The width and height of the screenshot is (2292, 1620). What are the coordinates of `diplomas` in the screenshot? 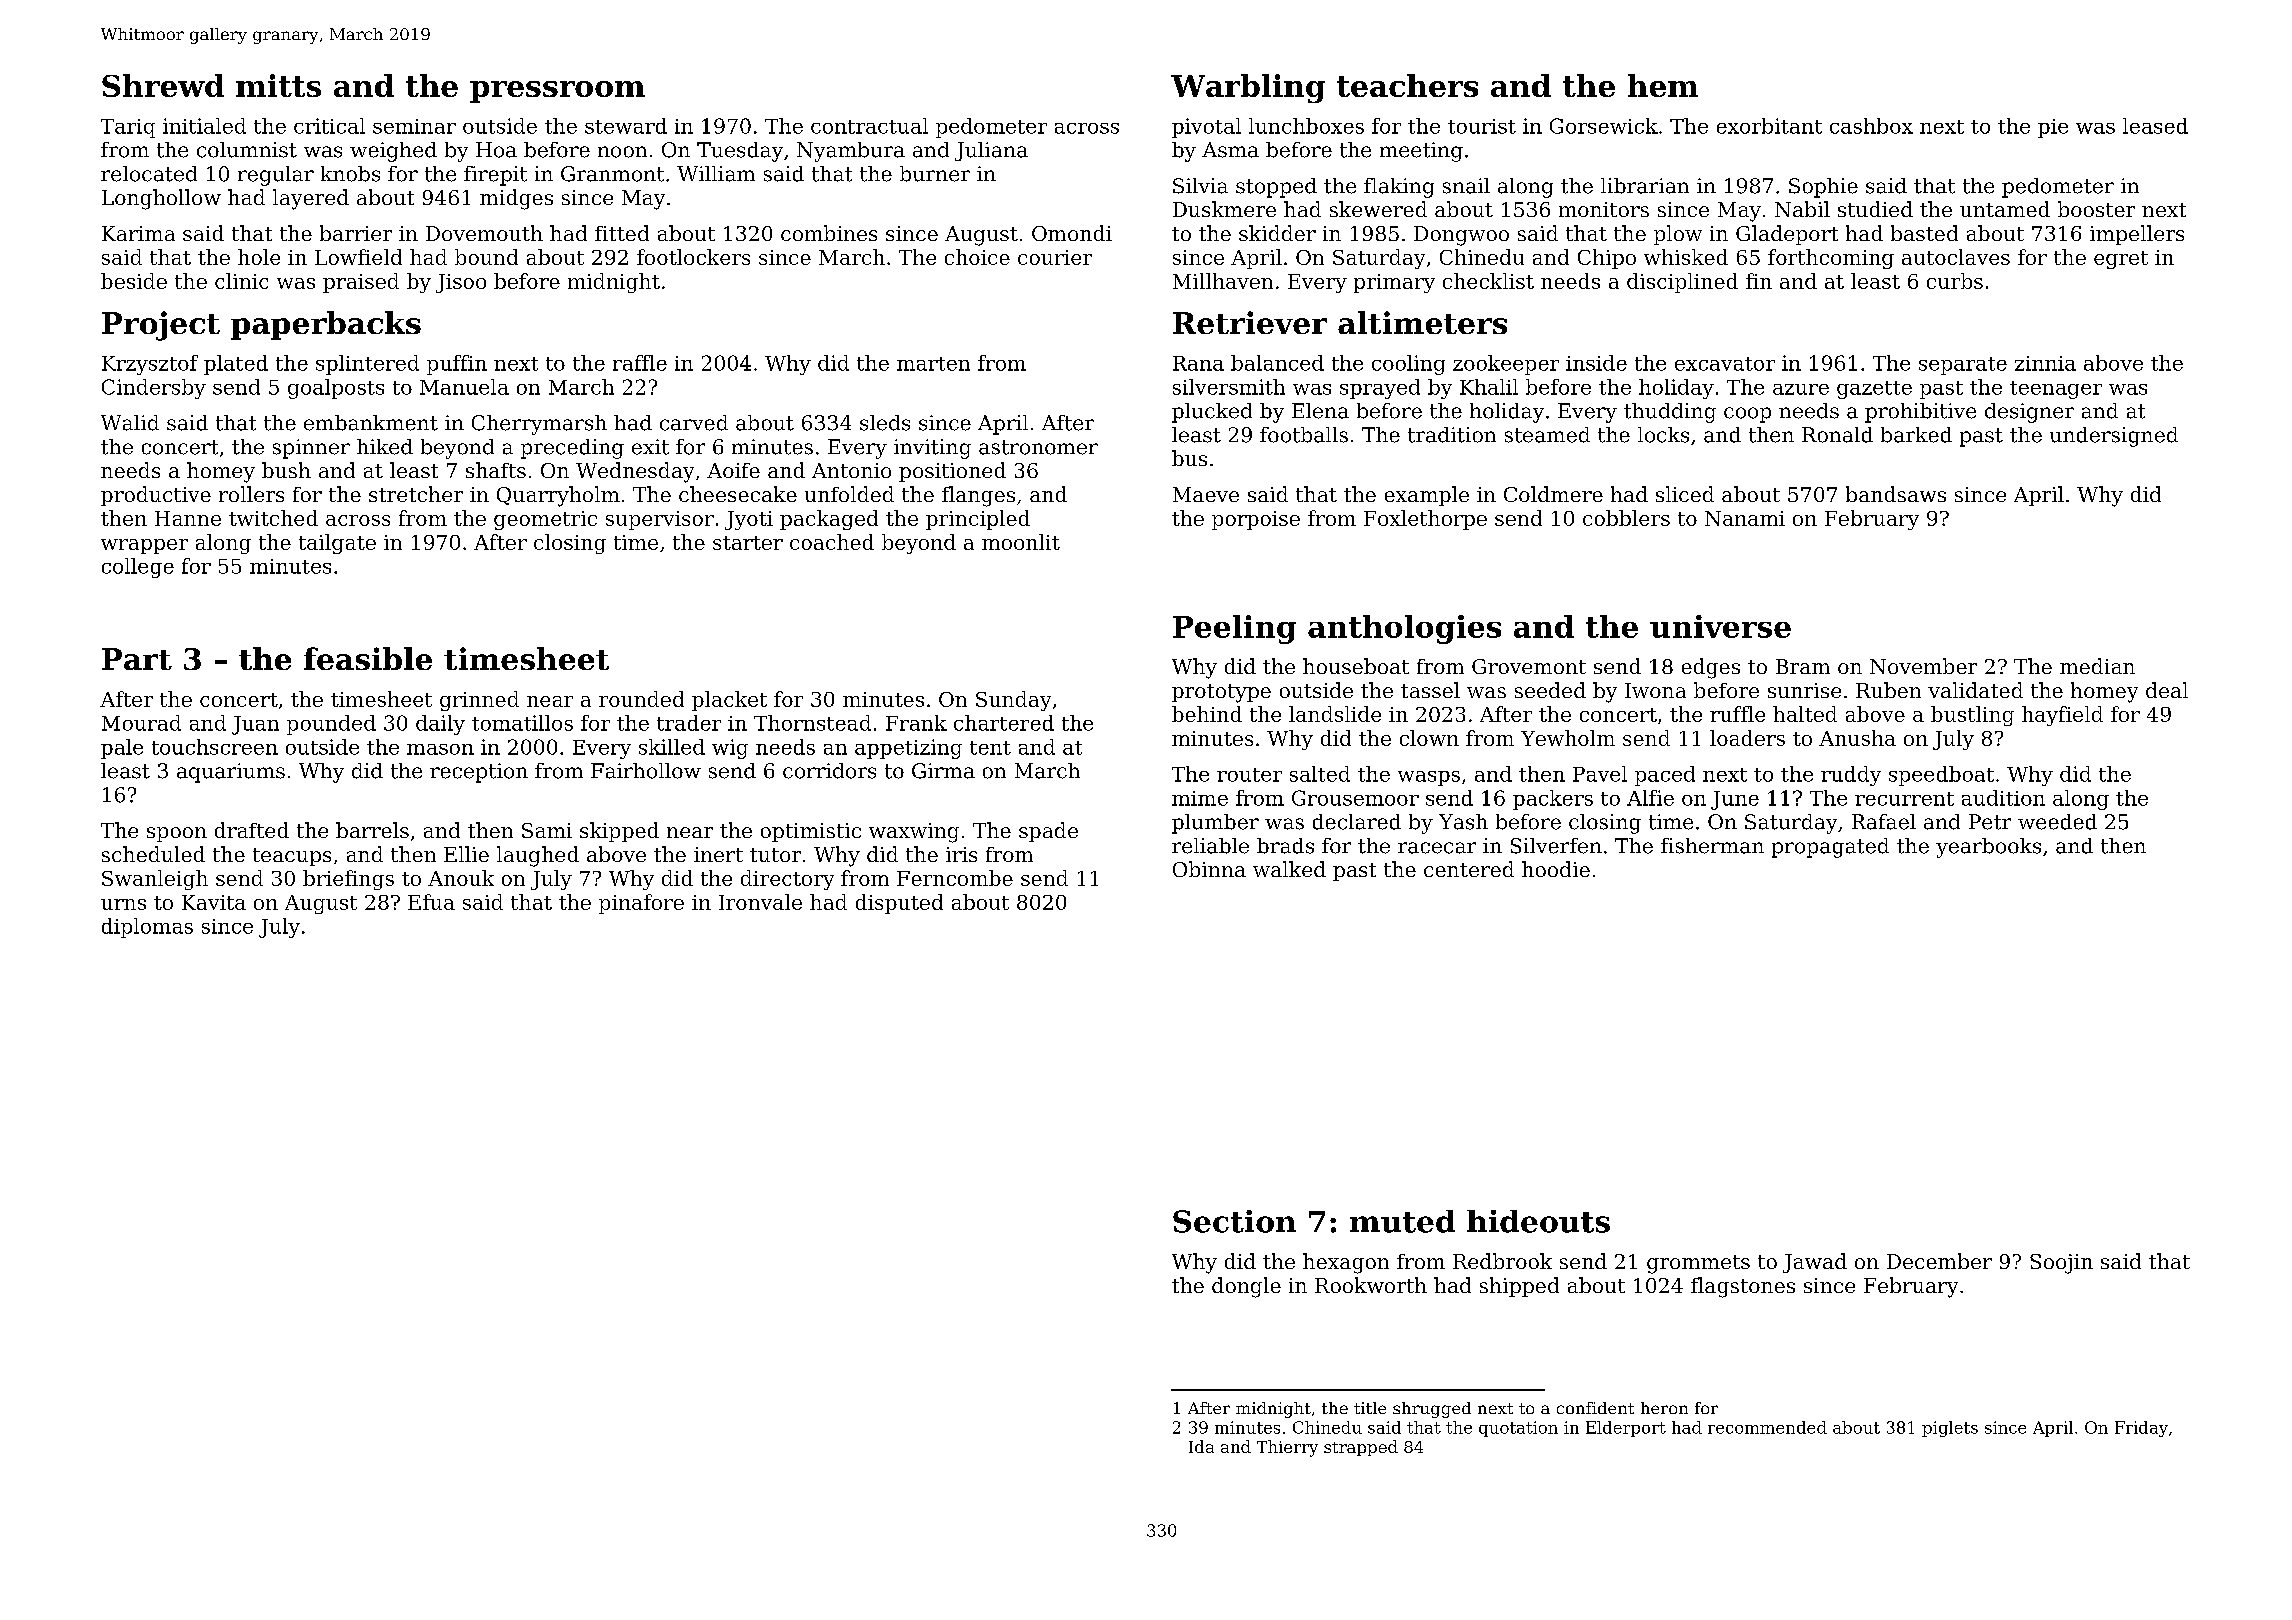 It's located at (147, 928).
